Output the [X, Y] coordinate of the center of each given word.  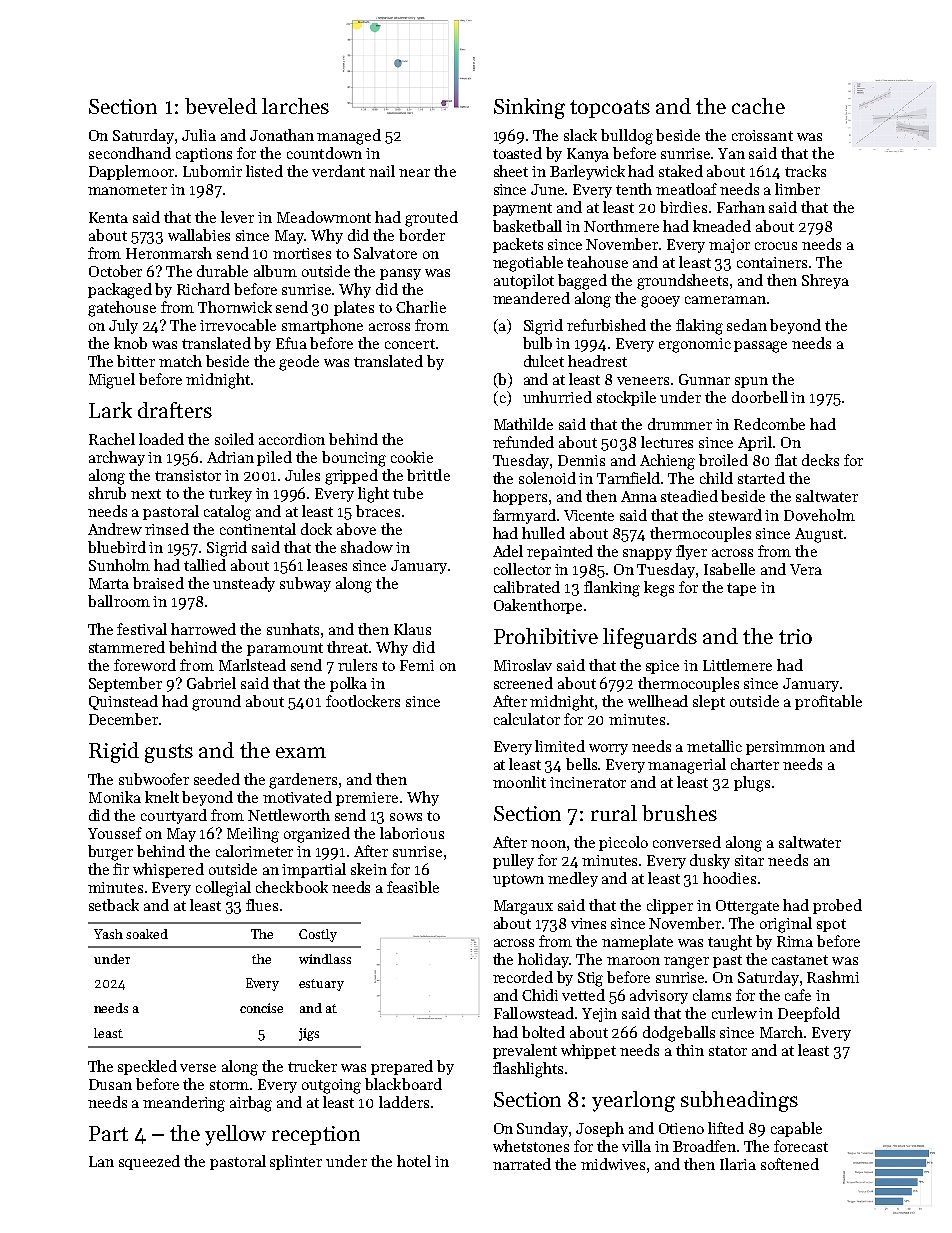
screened [523, 683]
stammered [127, 647]
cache [758, 106]
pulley [513, 861]
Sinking [529, 108]
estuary [321, 985]
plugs [752, 784]
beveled [221, 106]
